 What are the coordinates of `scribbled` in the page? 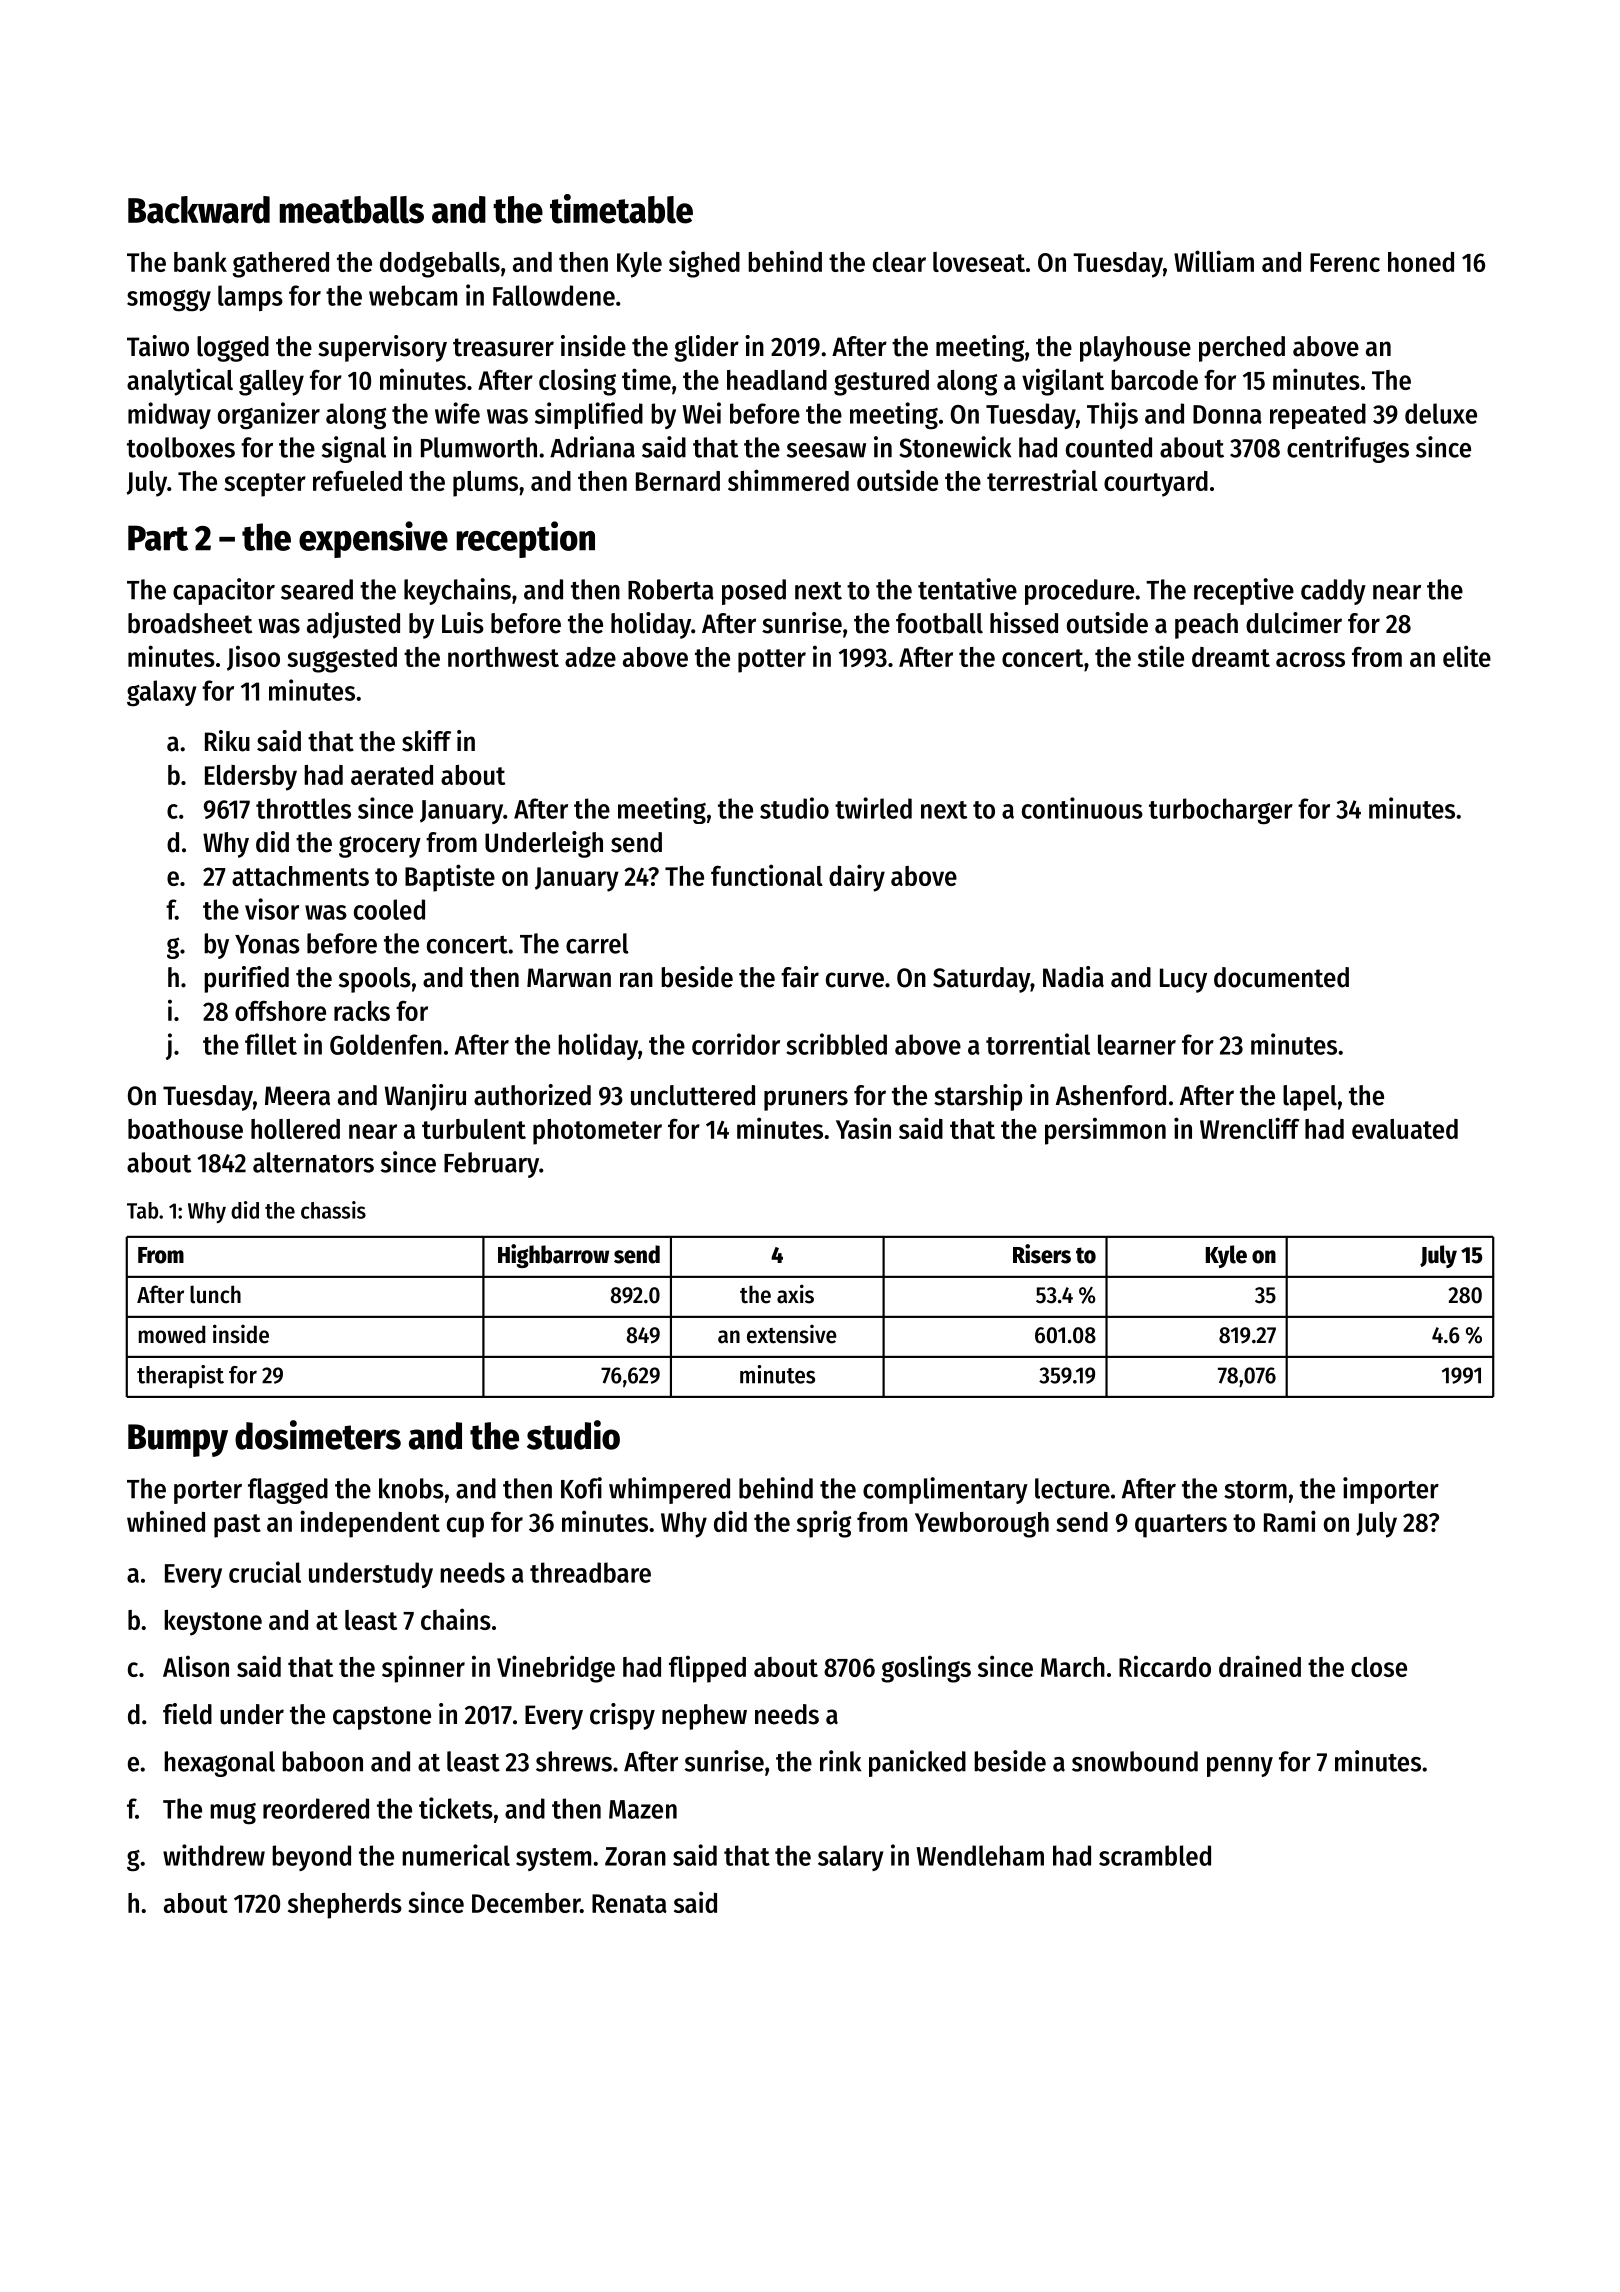 It's located at (836, 1044).
